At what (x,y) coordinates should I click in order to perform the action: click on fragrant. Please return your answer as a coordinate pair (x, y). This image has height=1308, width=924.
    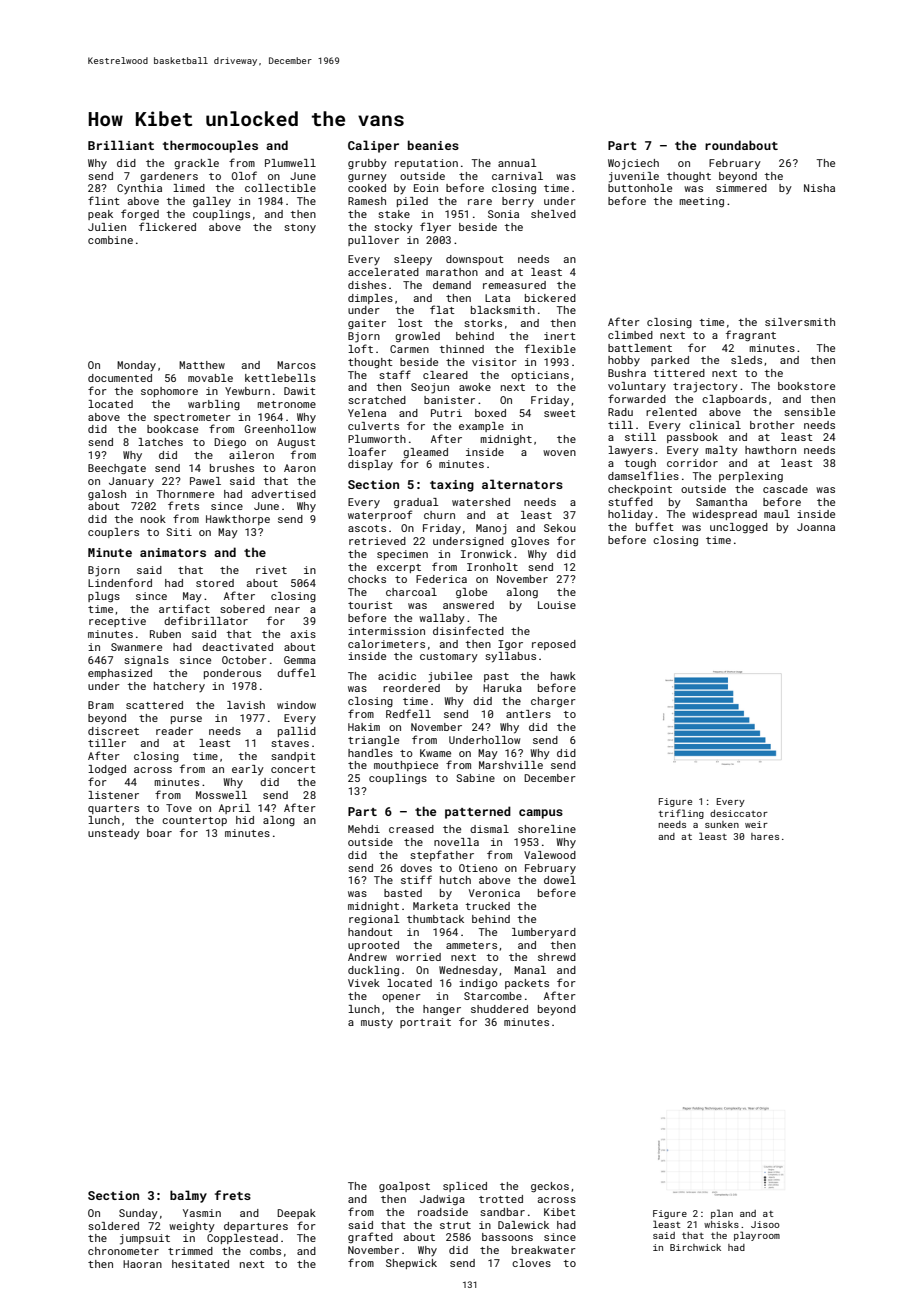
    Looking at the image, I should click on (751, 336).
